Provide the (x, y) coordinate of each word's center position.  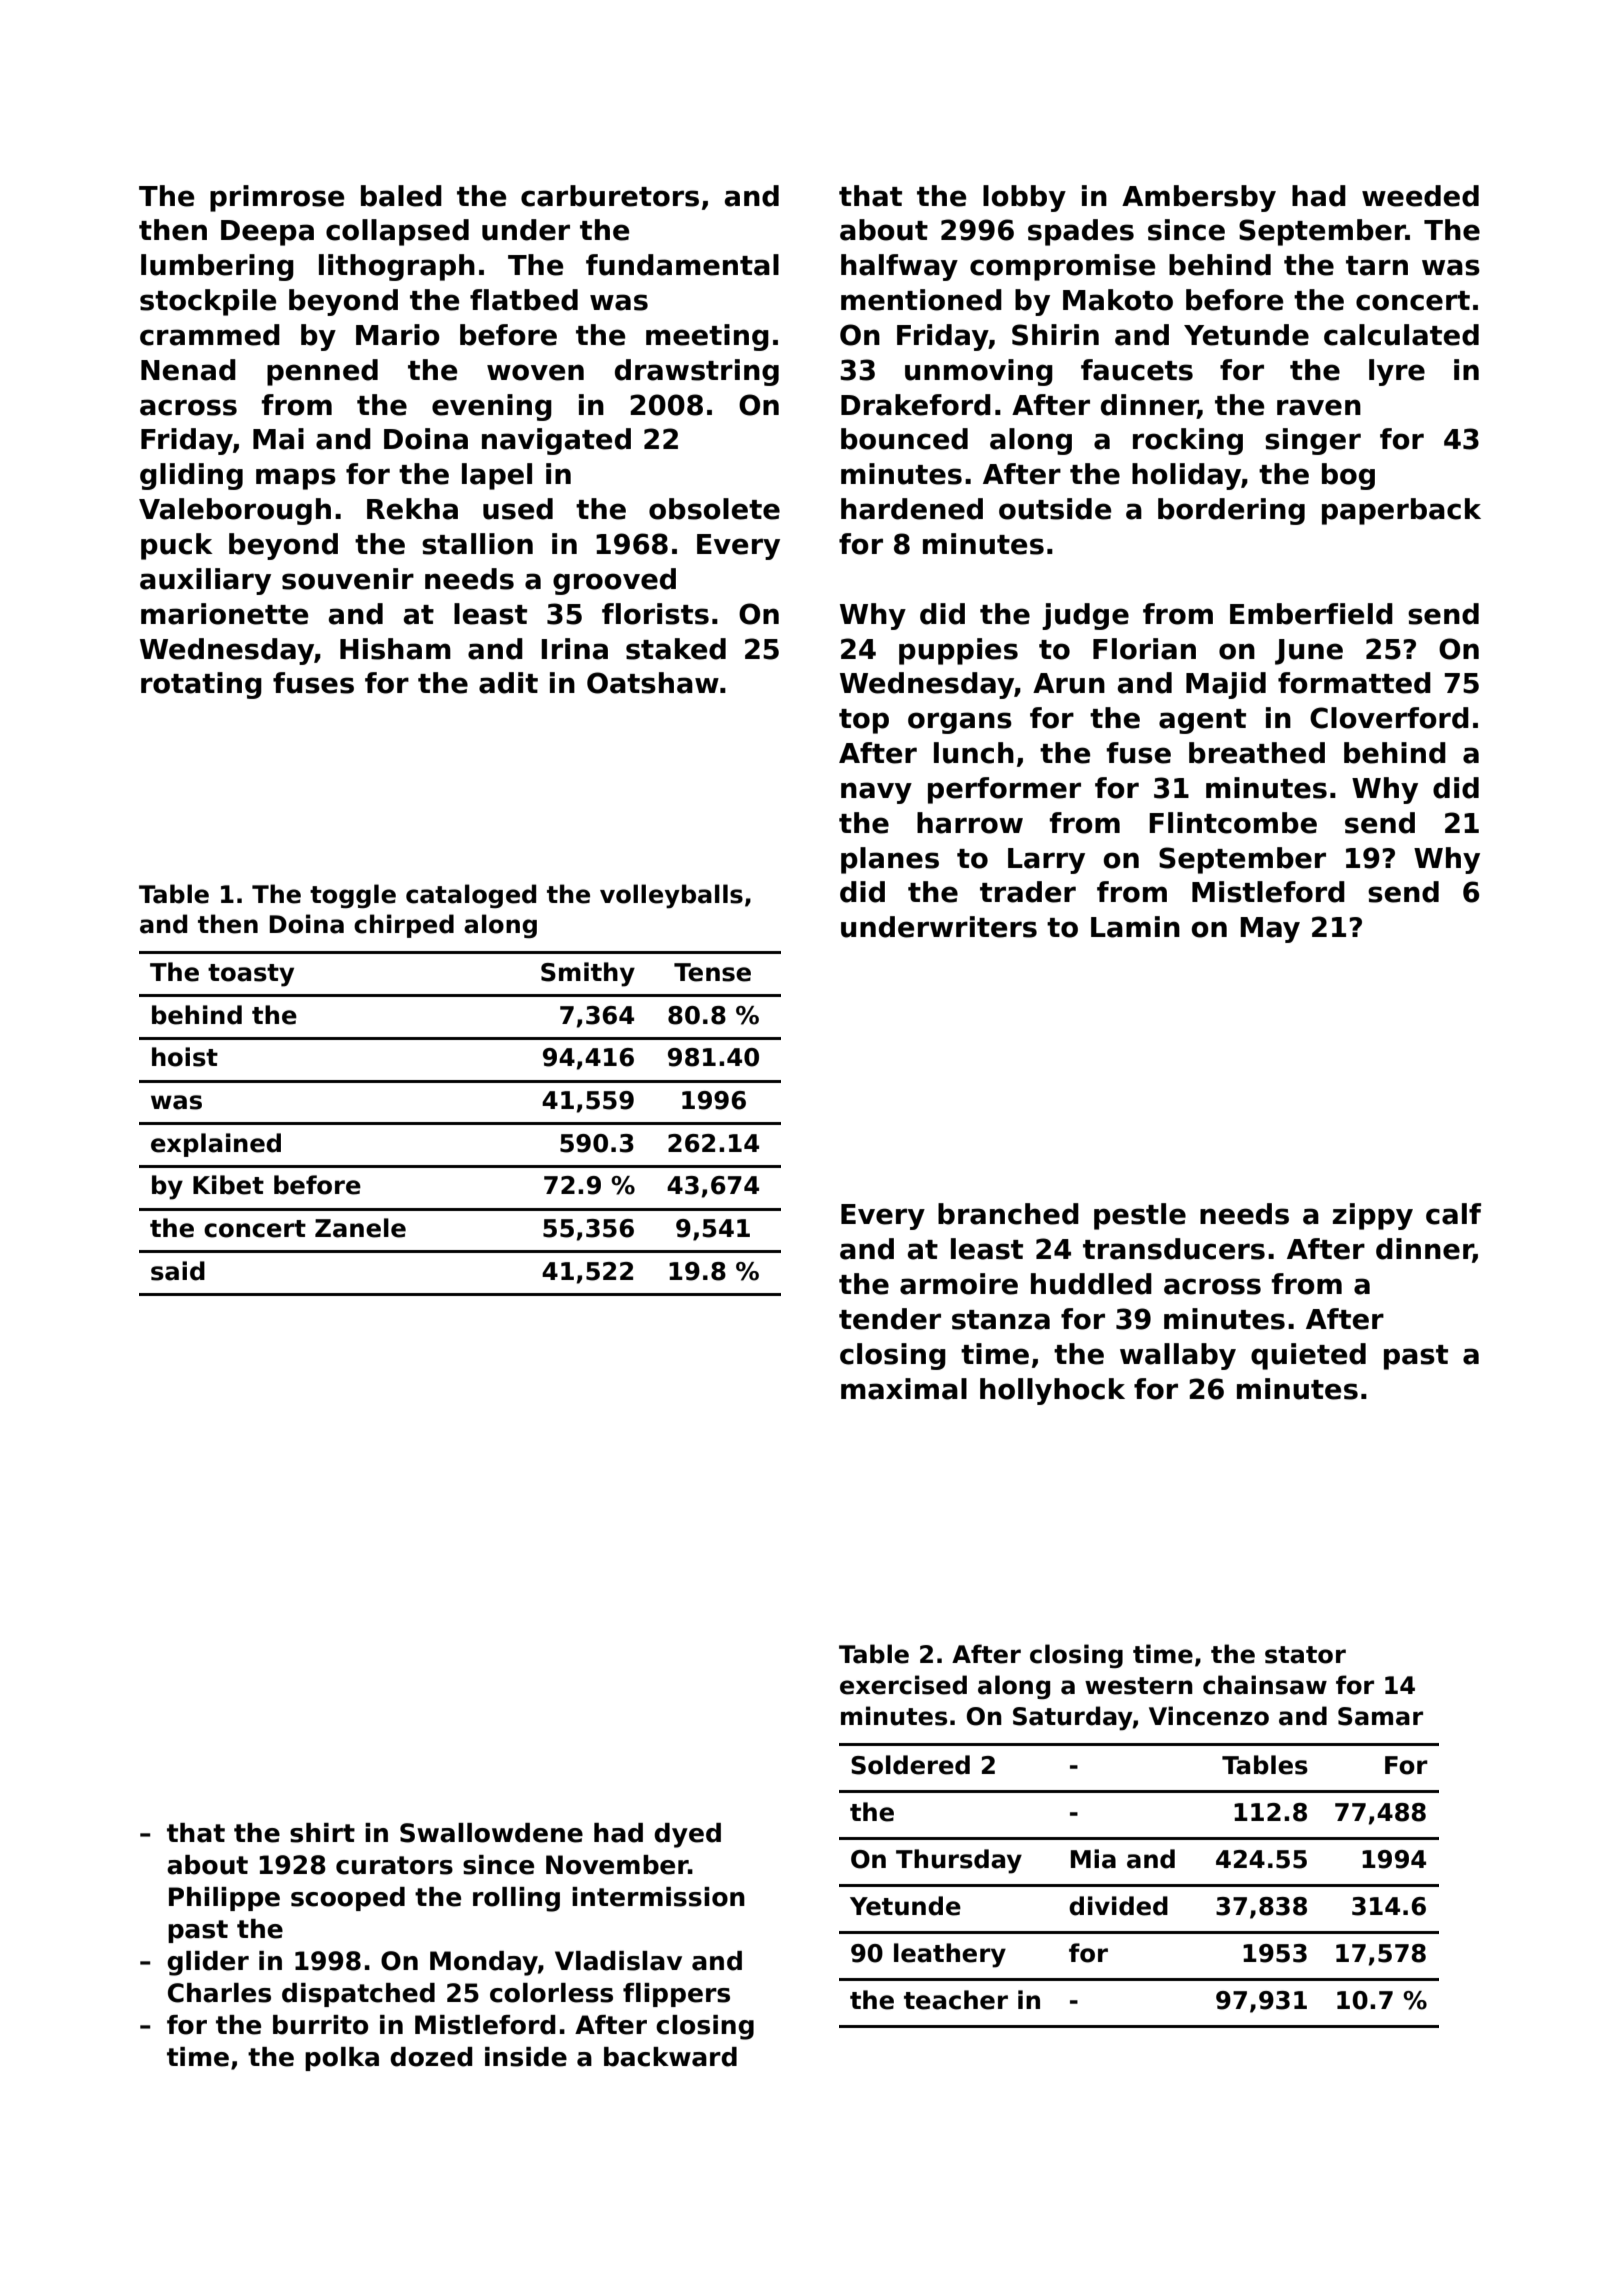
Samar (1380, 1716)
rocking (1188, 441)
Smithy (588, 974)
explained (216, 1145)
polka (342, 2059)
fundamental (682, 265)
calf (1453, 1214)
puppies (958, 651)
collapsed (397, 232)
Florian (1144, 649)
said (178, 1271)
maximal (904, 1389)
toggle (353, 896)
